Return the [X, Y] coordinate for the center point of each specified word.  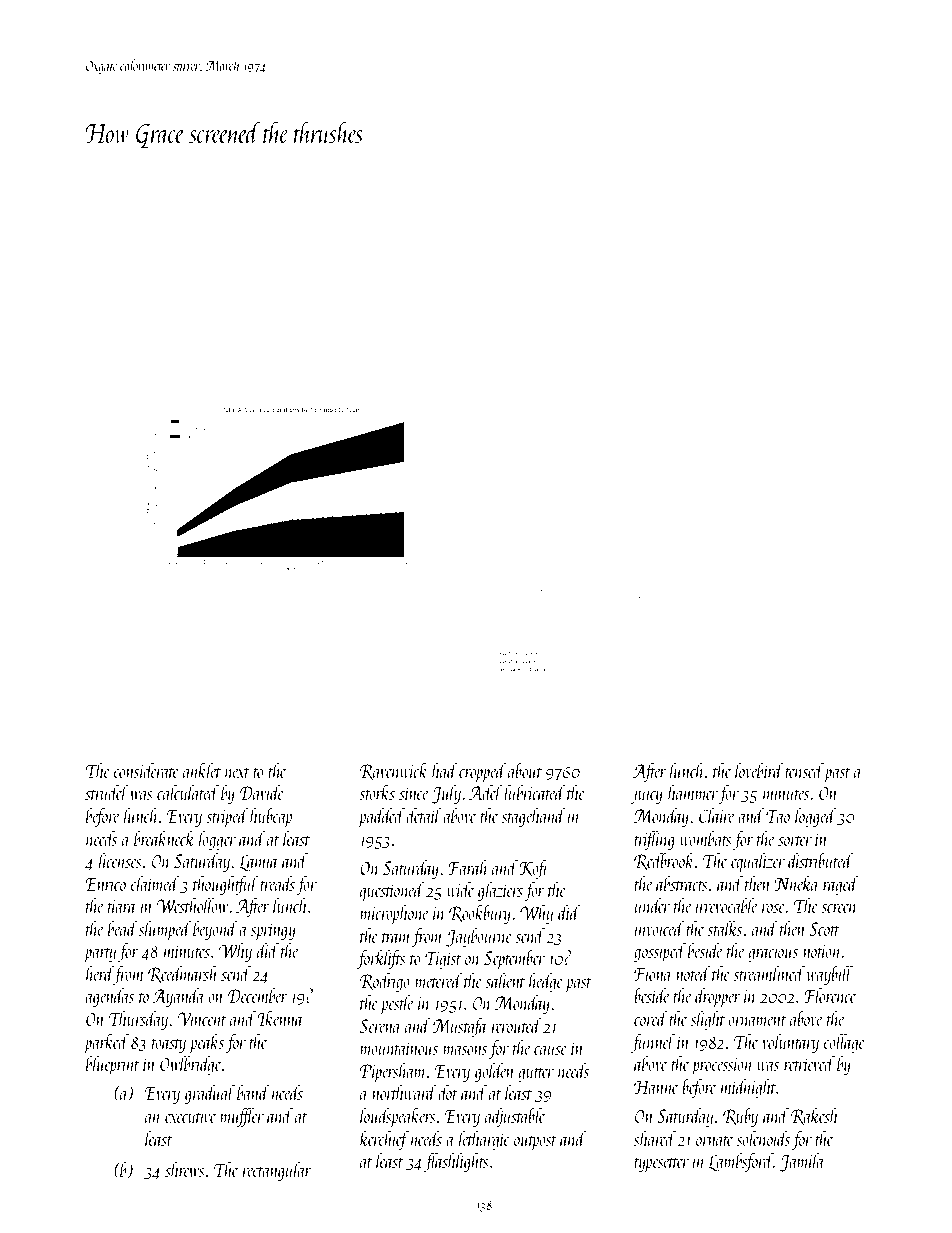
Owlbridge [190, 1065]
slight [708, 1020]
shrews [185, 1169]
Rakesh [814, 1116]
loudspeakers [398, 1118]
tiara [122, 906]
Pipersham [393, 1072]
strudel [106, 792]
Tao [778, 816]
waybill [830, 975]
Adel [485, 792]
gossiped [660, 952]
